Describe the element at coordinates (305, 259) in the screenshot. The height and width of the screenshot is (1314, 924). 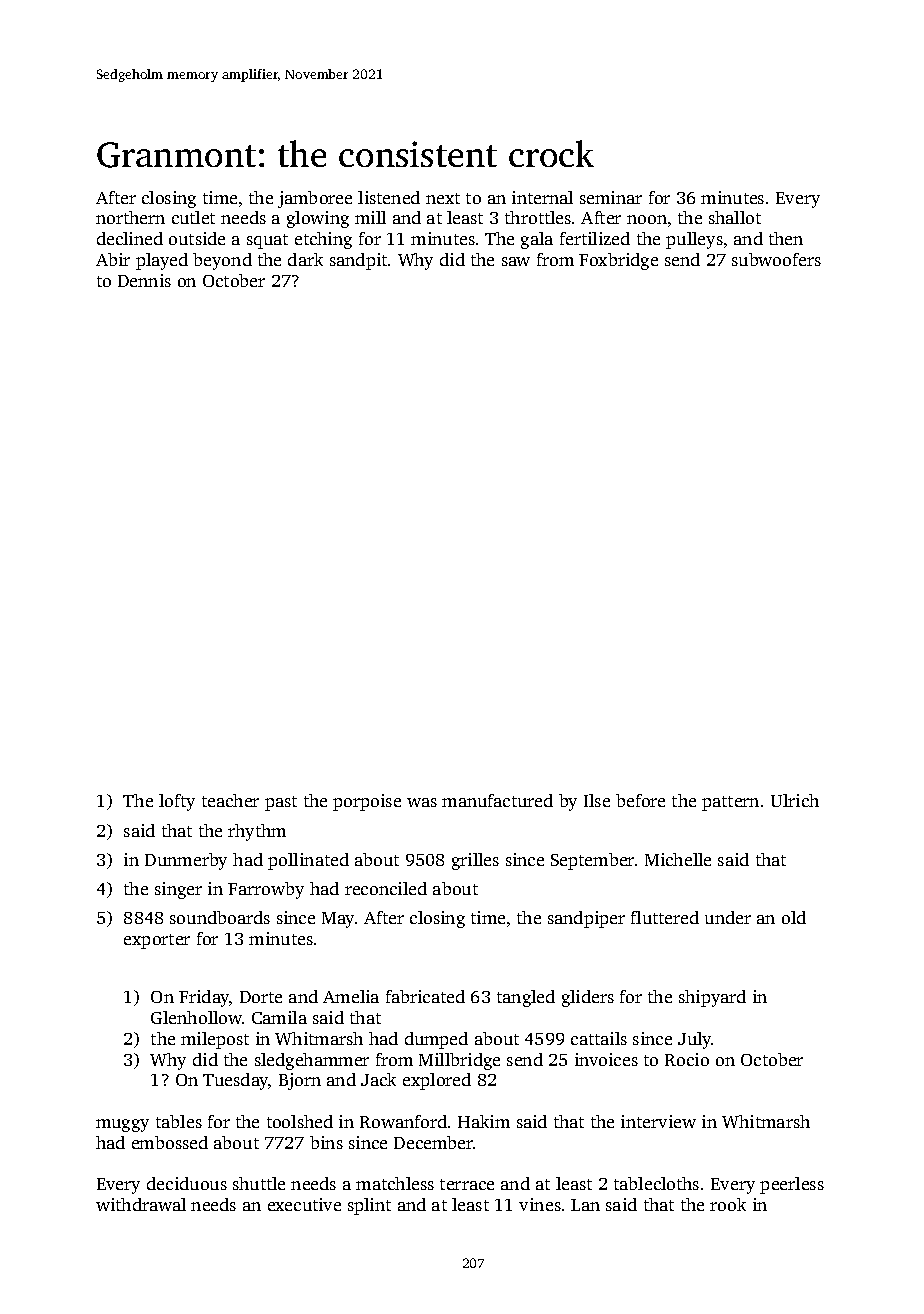
I see `dark` at that location.
